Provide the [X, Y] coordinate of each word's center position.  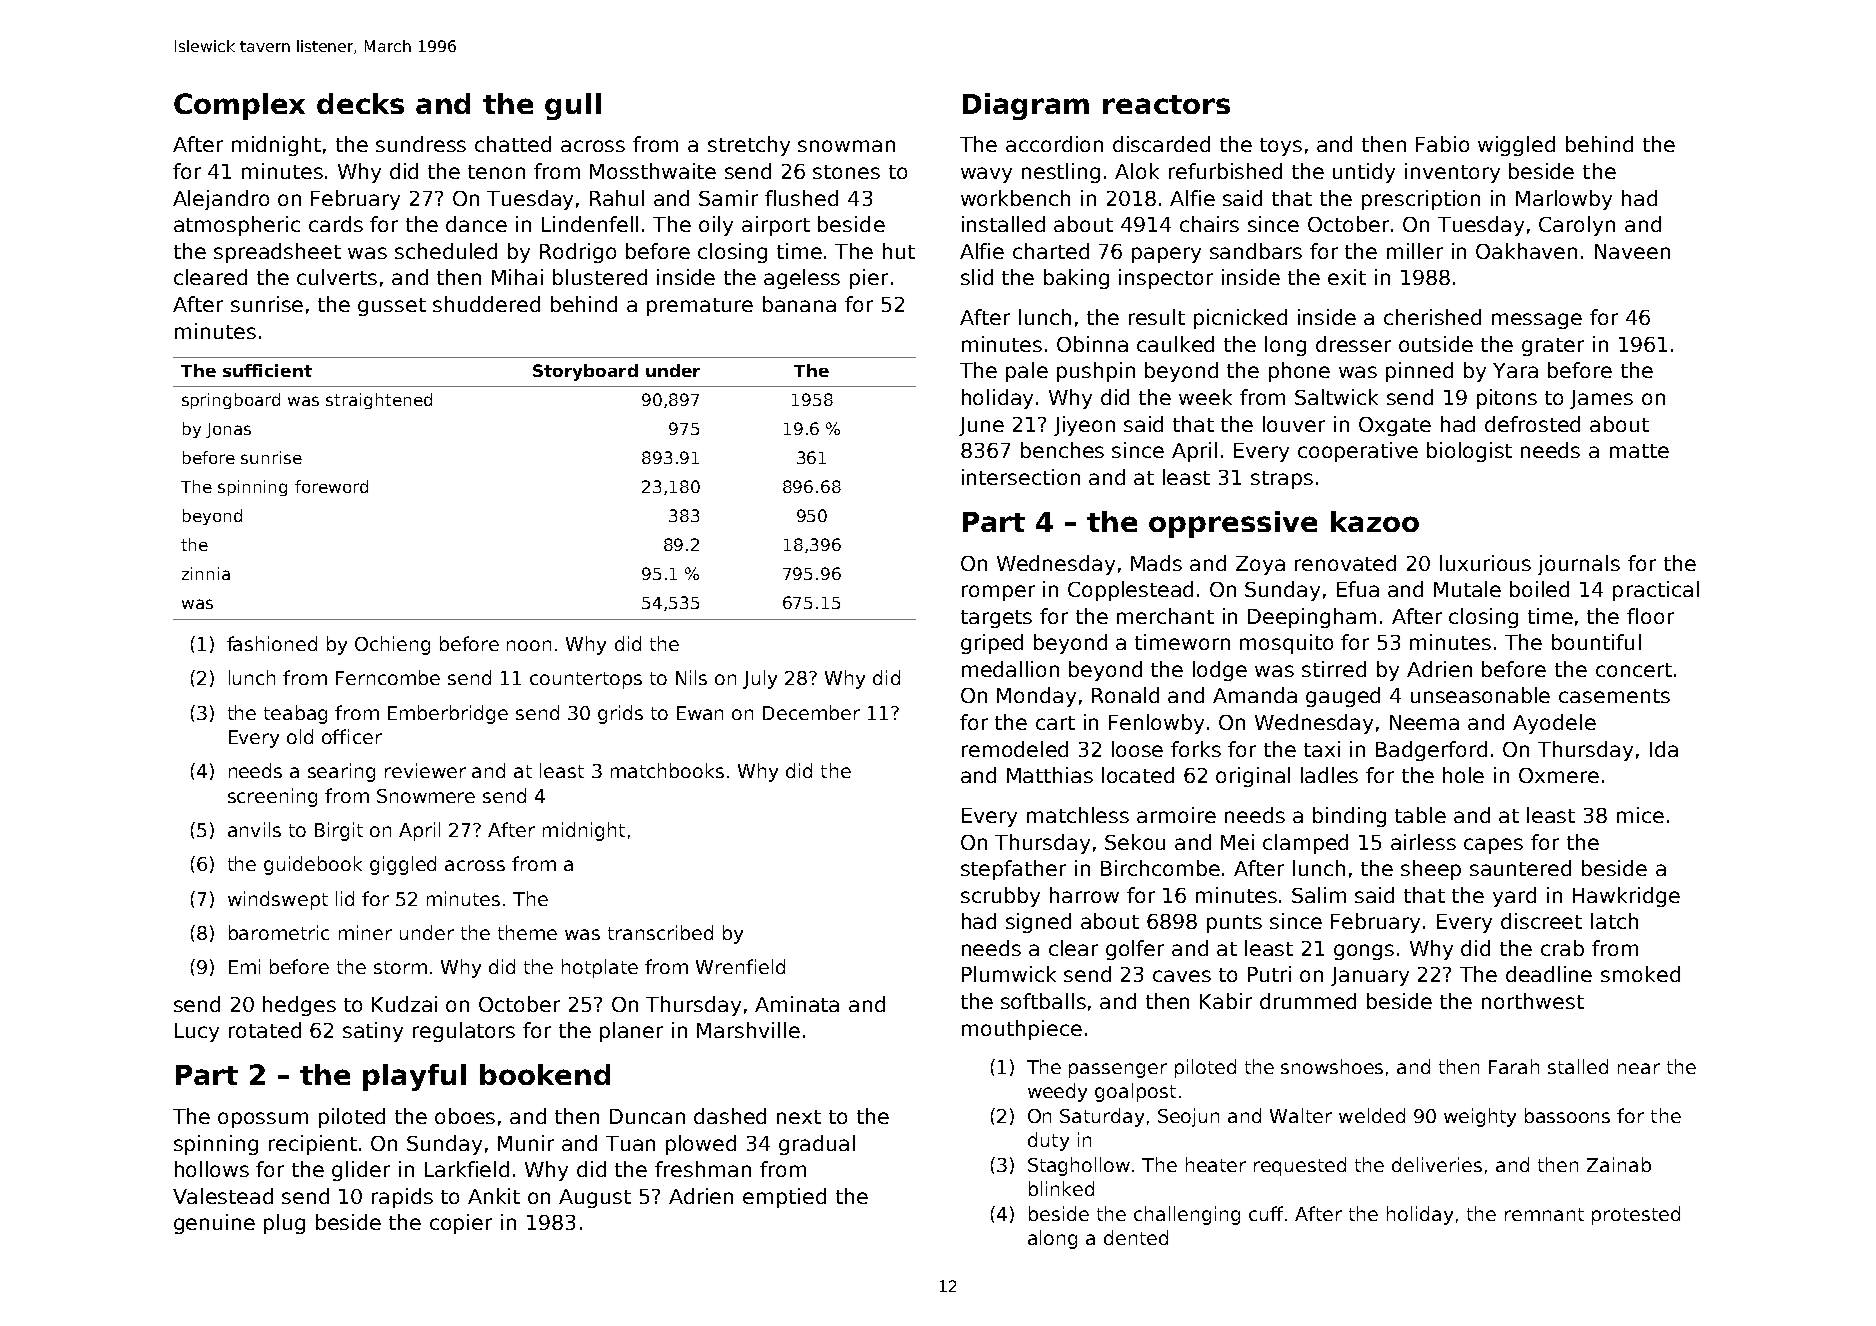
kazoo [1375, 521]
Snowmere [426, 796]
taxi [1322, 749]
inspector [1166, 279]
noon [529, 645]
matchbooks [667, 770]
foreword [331, 486]
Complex [239, 106]
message [1537, 321]
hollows [212, 1169]
